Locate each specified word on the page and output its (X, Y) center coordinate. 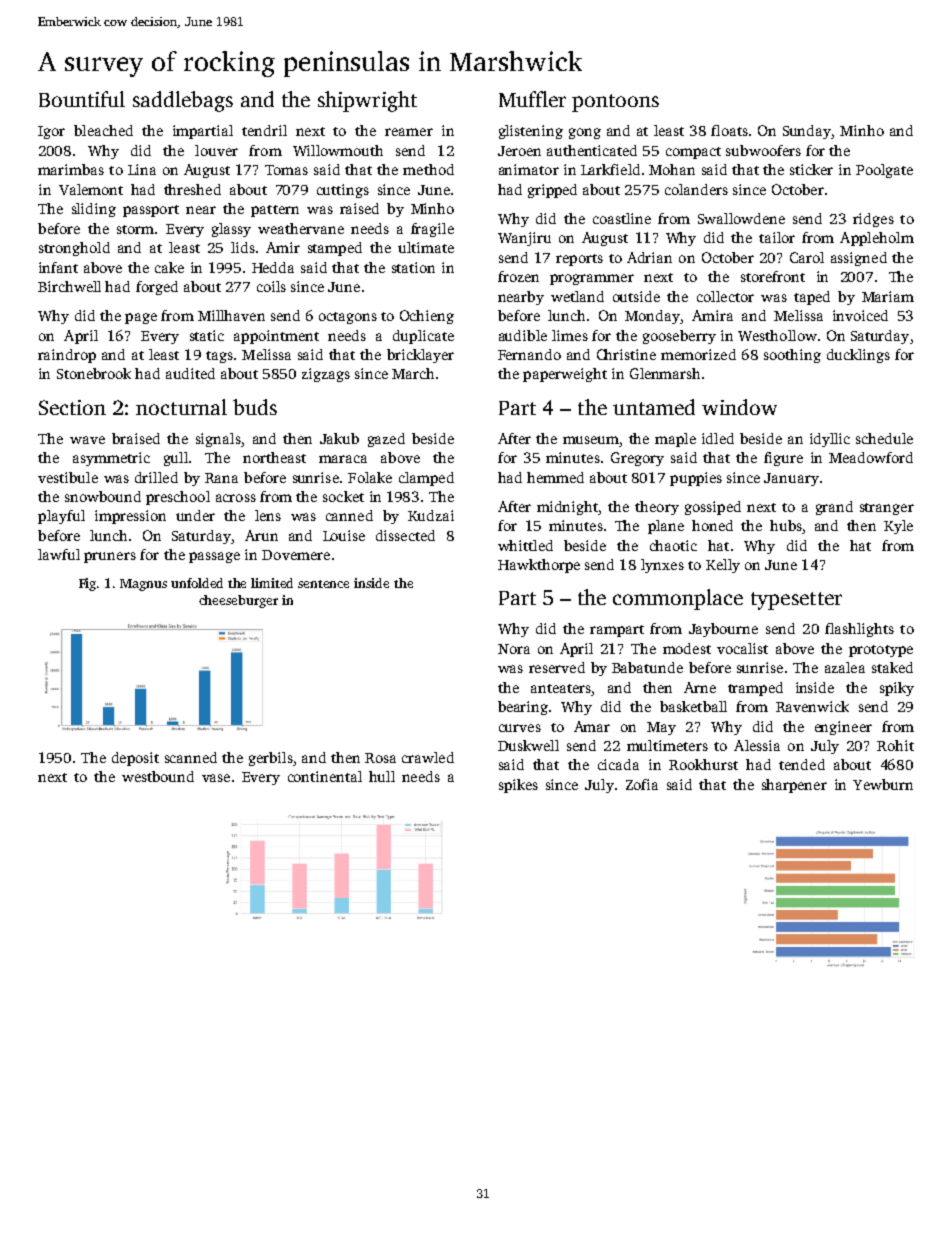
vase (216, 778)
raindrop (67, 356)
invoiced (860, 315)
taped (812, 298)
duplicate (423, 337)
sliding (94, 210)
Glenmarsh (665, 373)
